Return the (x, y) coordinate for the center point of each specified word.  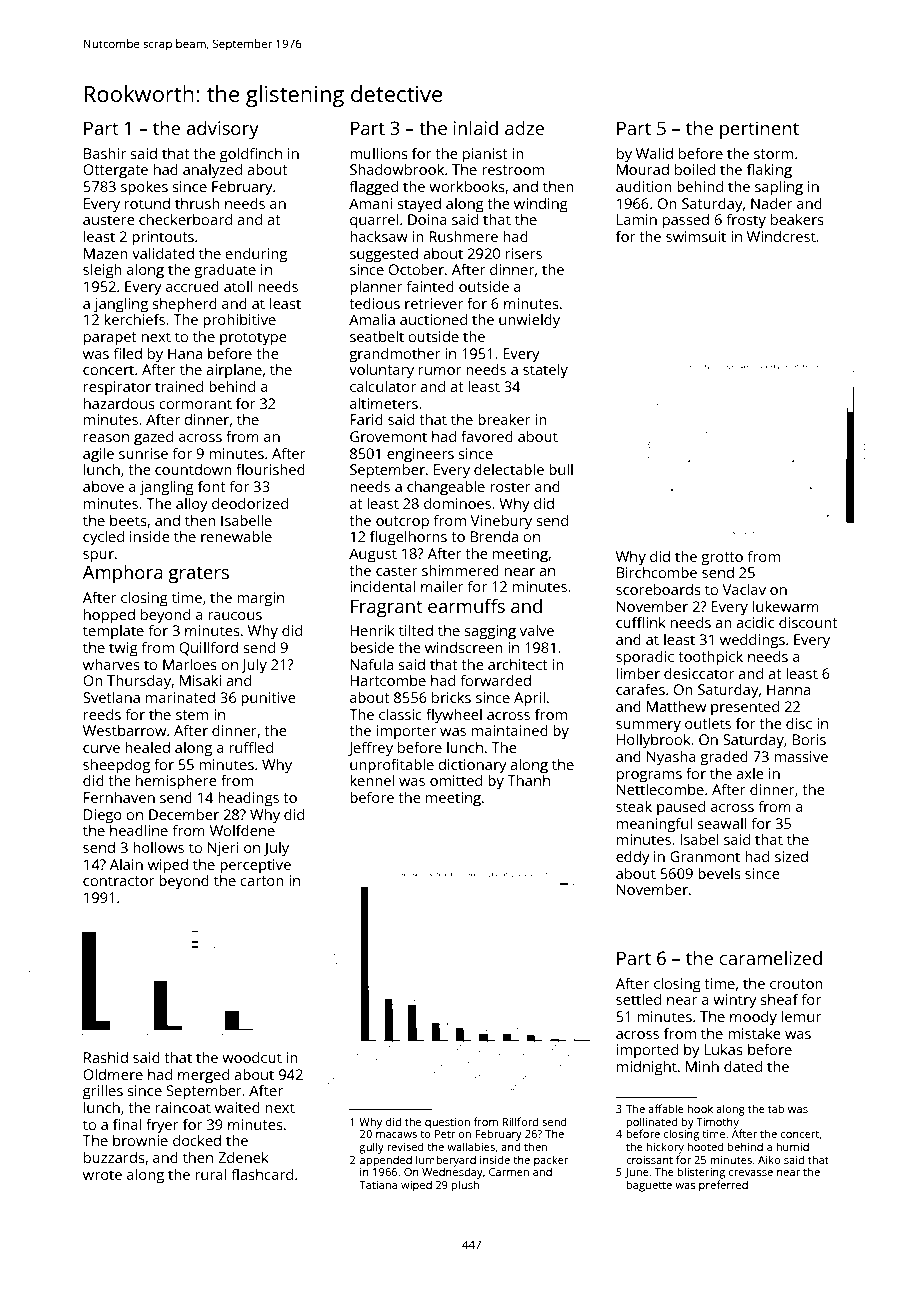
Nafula (371, 664)
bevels (719, 873)
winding (541, 205)
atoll (238, 286)
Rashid (106, 1057)
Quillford (208, 648)
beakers (797, 219)
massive (801, 756)
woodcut (252, 1057)
